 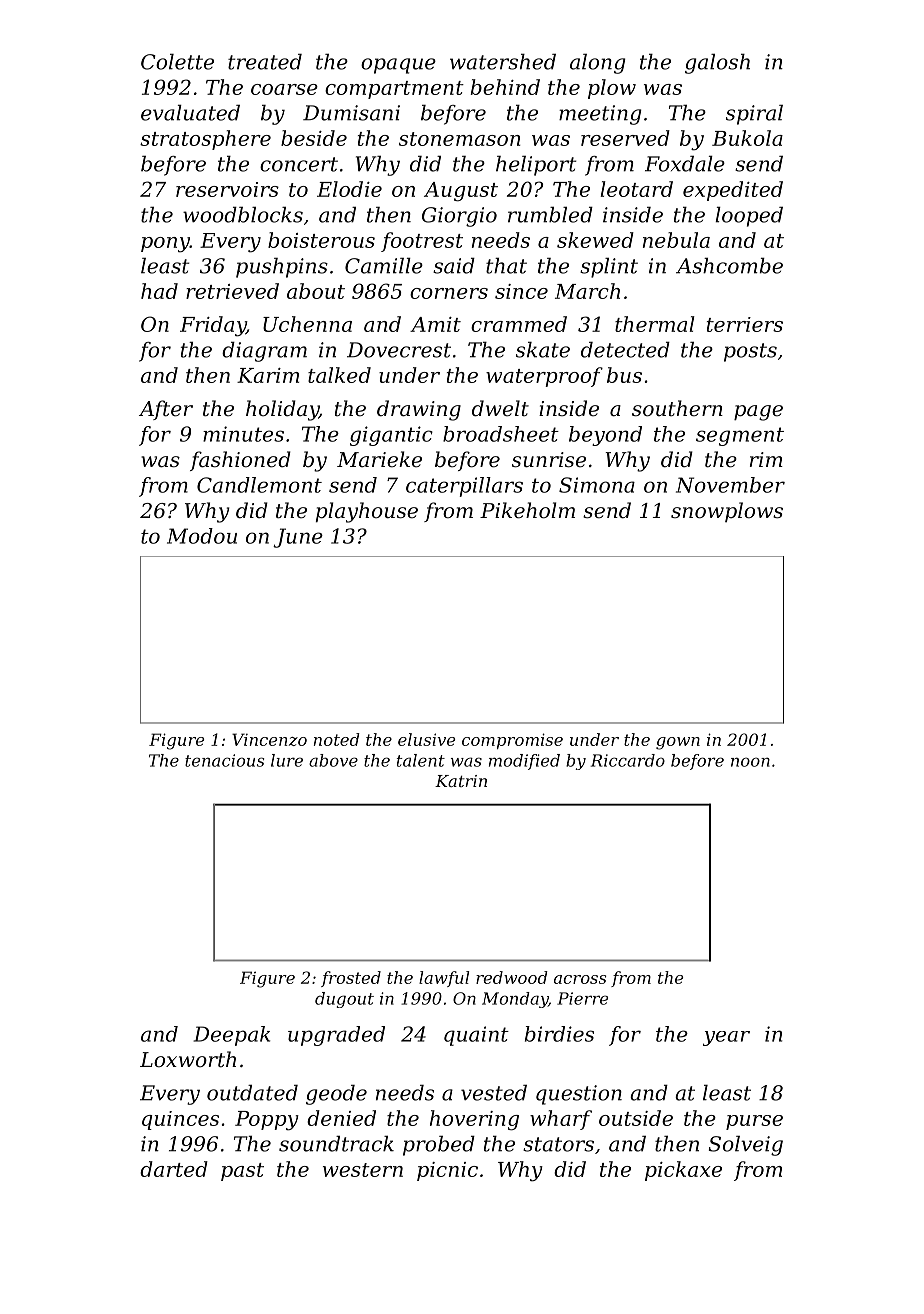 What do you see at coordinates (717, 64) in the document?
I see `galosh` at bounding box center [717, 64].
